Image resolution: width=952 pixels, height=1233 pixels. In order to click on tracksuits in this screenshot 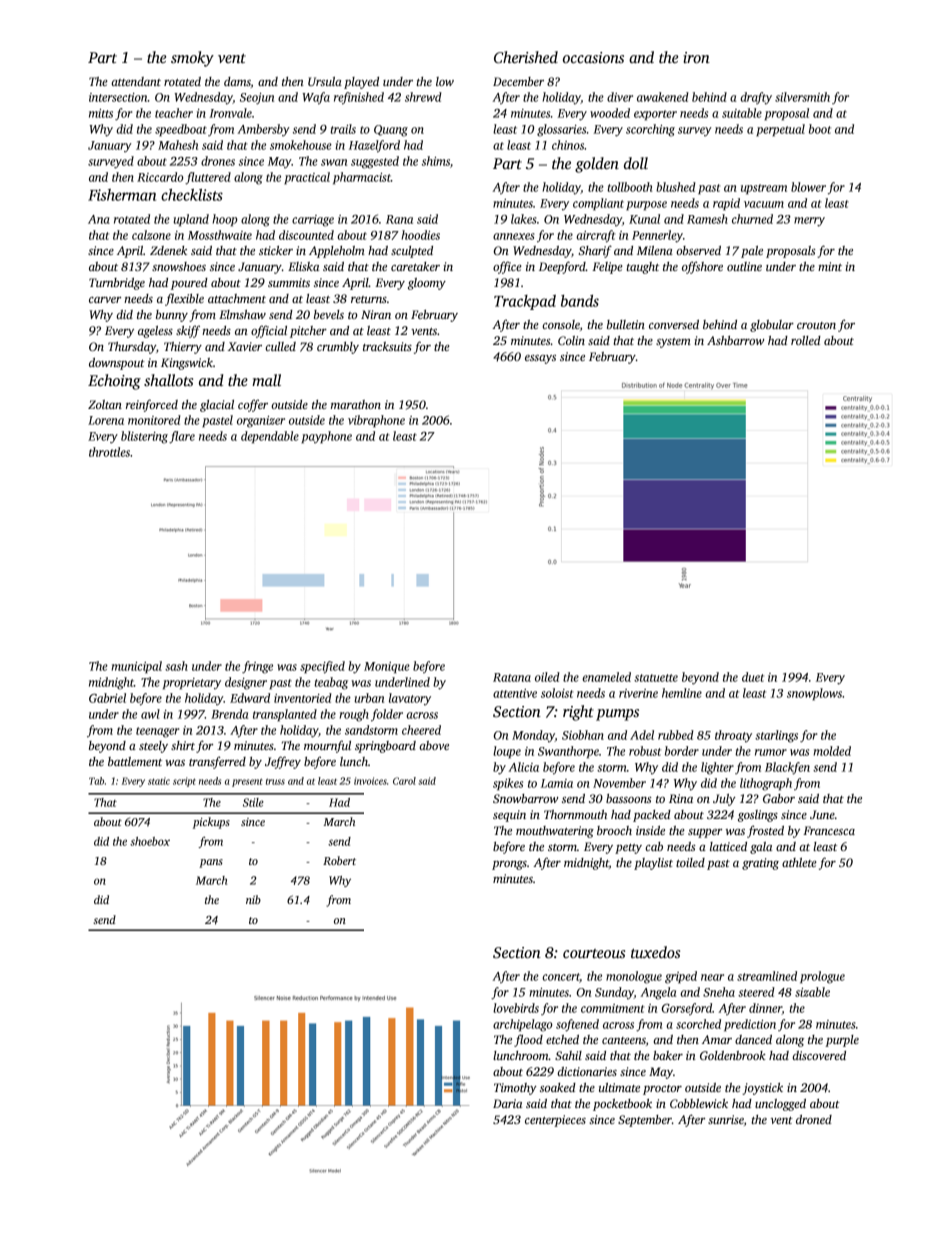, I will do `click(387, 346)`.
